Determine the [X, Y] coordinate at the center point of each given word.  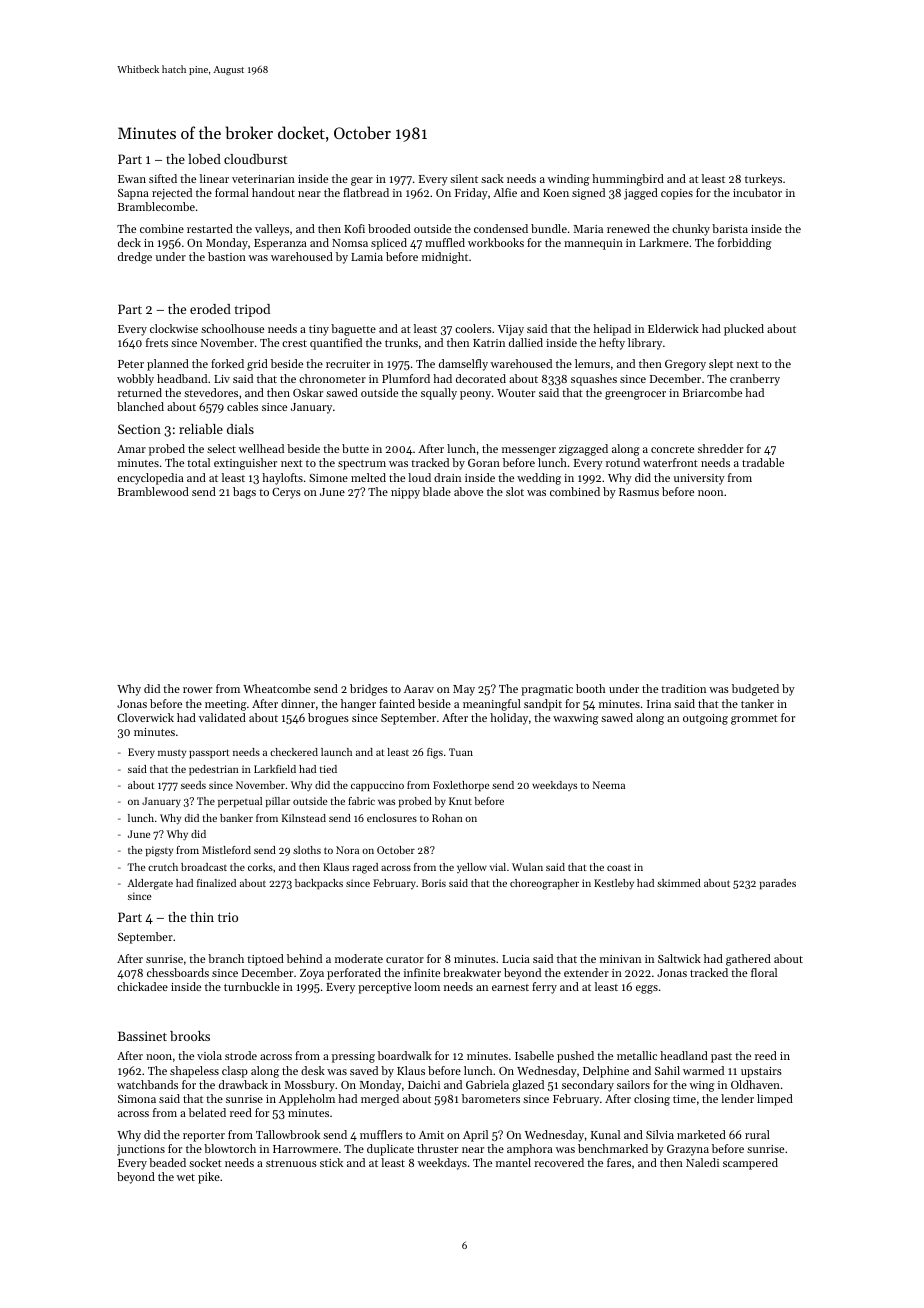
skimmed [679, 883]
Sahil [667, 1070]
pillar [278, 802]
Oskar [308, 392]
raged [365, 868]
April [475, 1136]
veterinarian [263, 179]
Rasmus [639, 492]
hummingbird [628, 180]
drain [447, 477]
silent [464, 178]
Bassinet [142, 1036]
